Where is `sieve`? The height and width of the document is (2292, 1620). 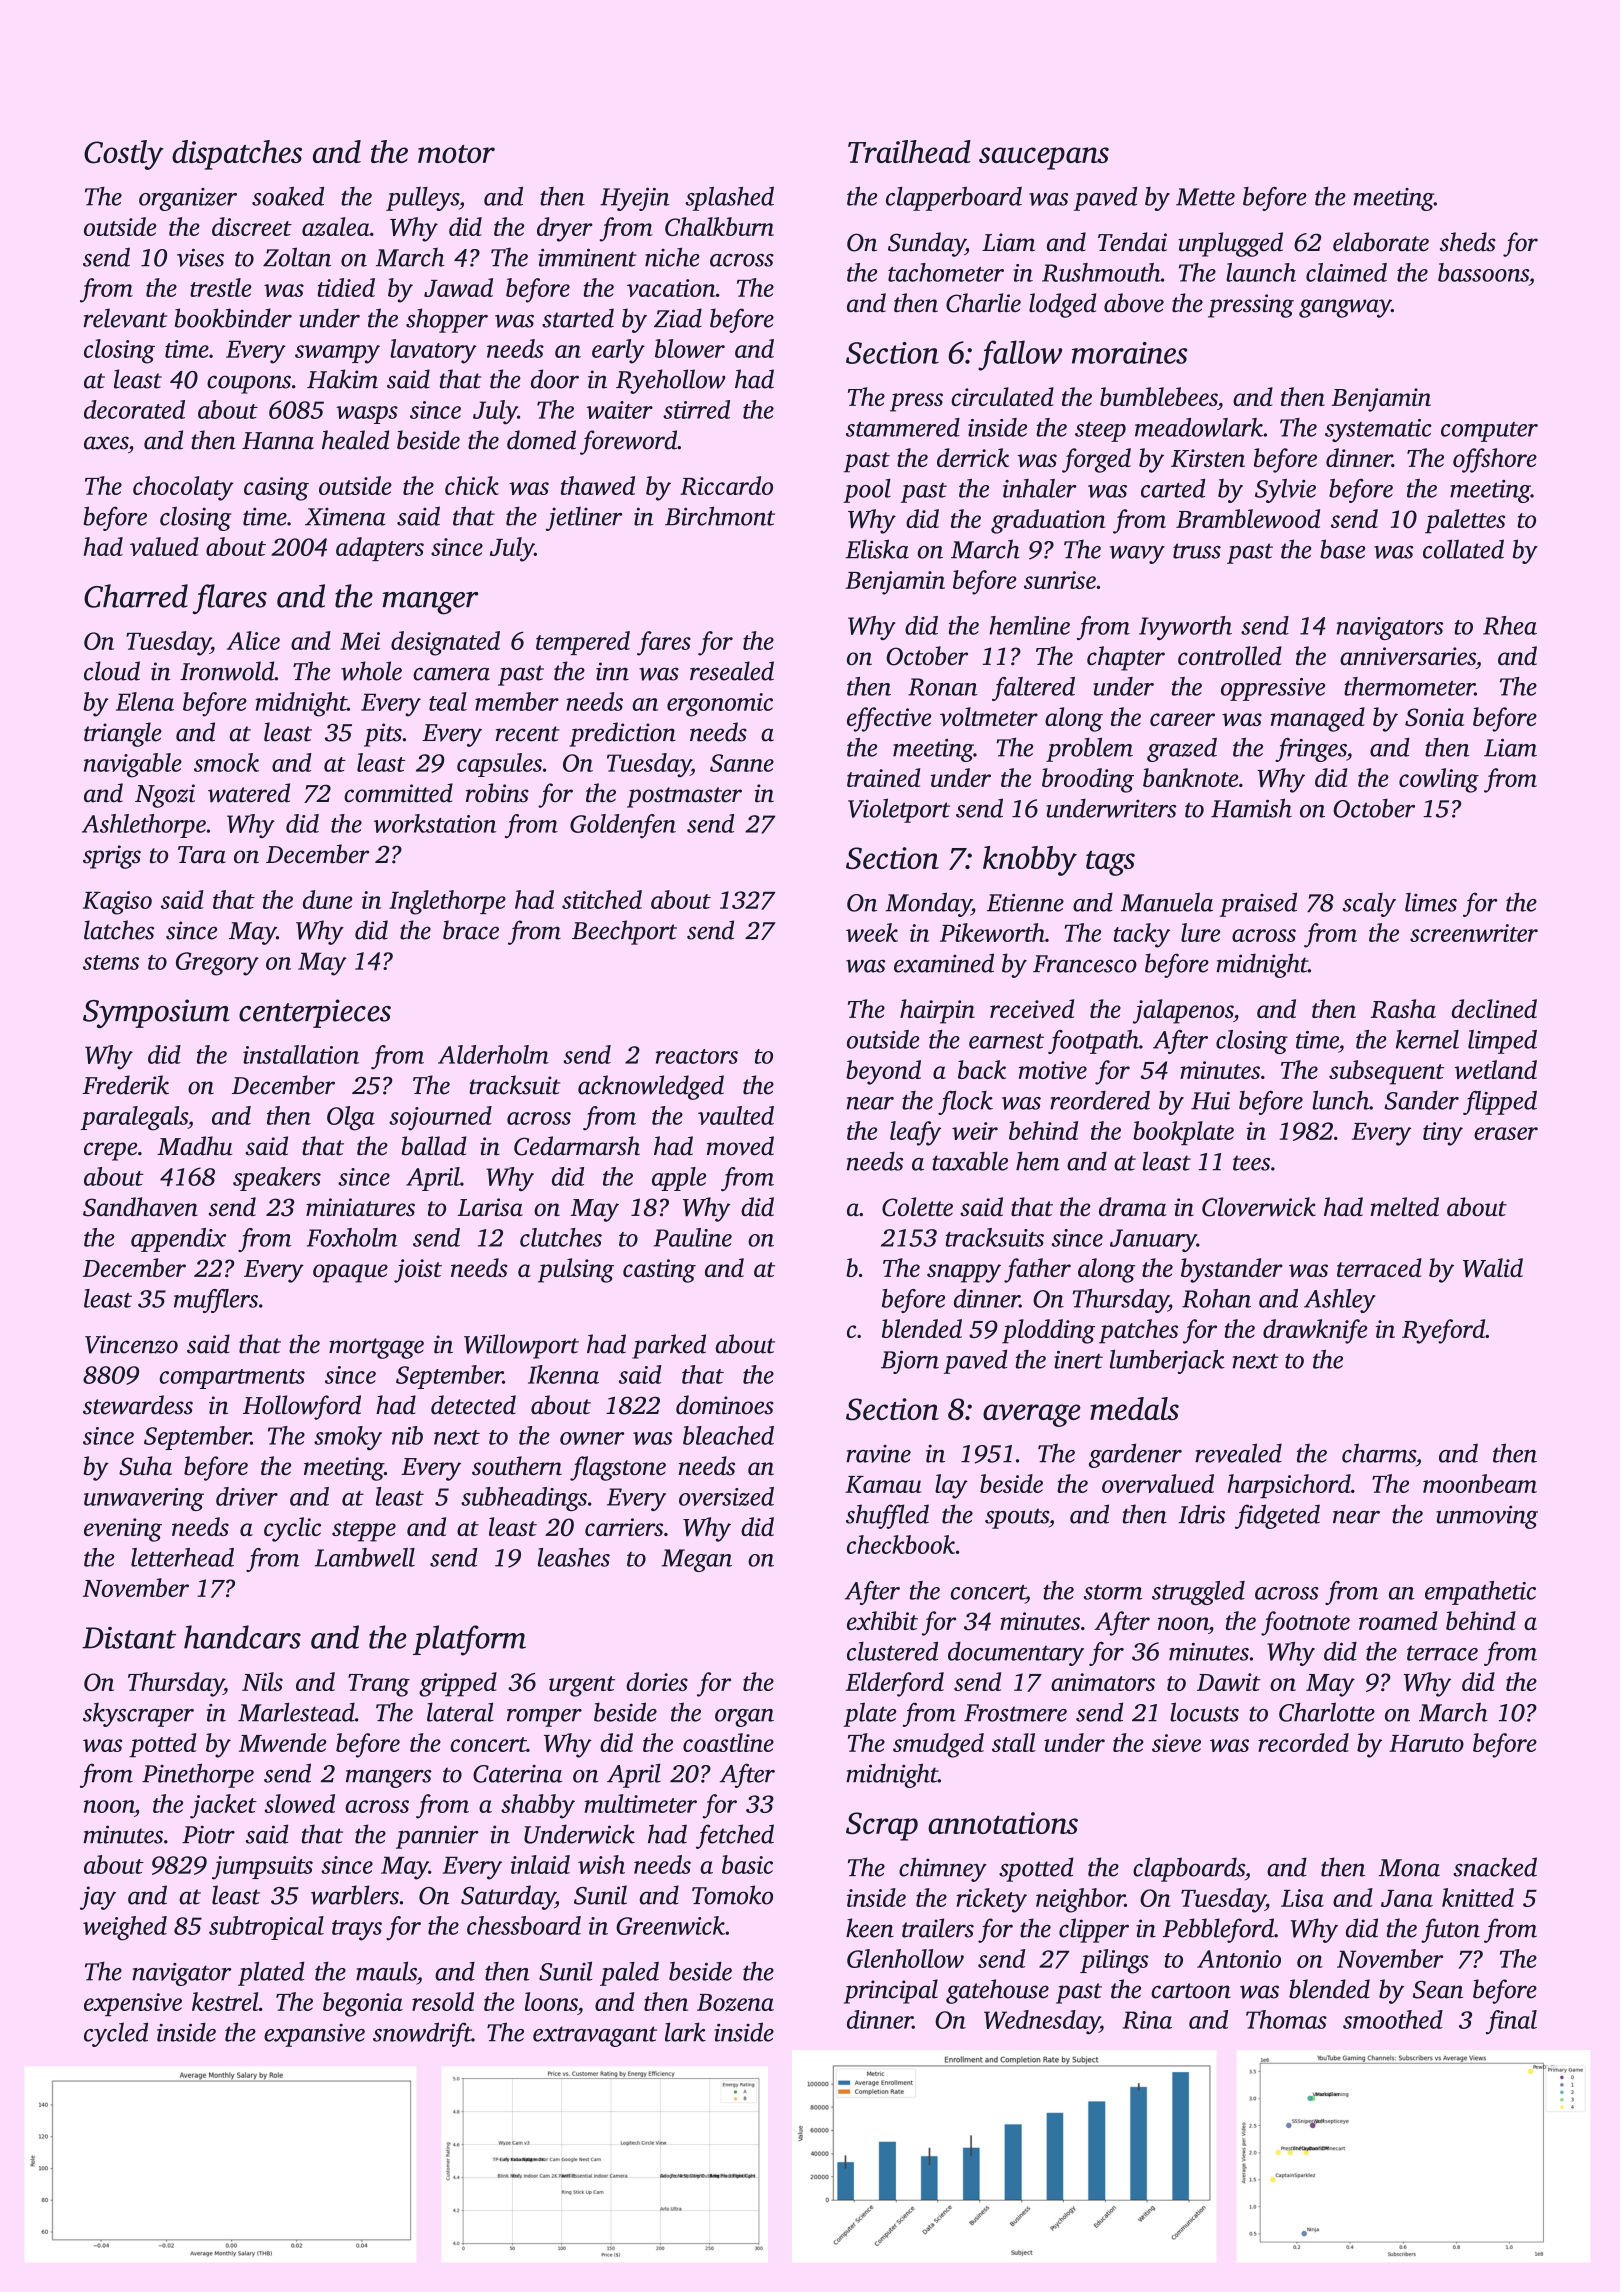
sieve is located at coordinates (1176, 1743).
